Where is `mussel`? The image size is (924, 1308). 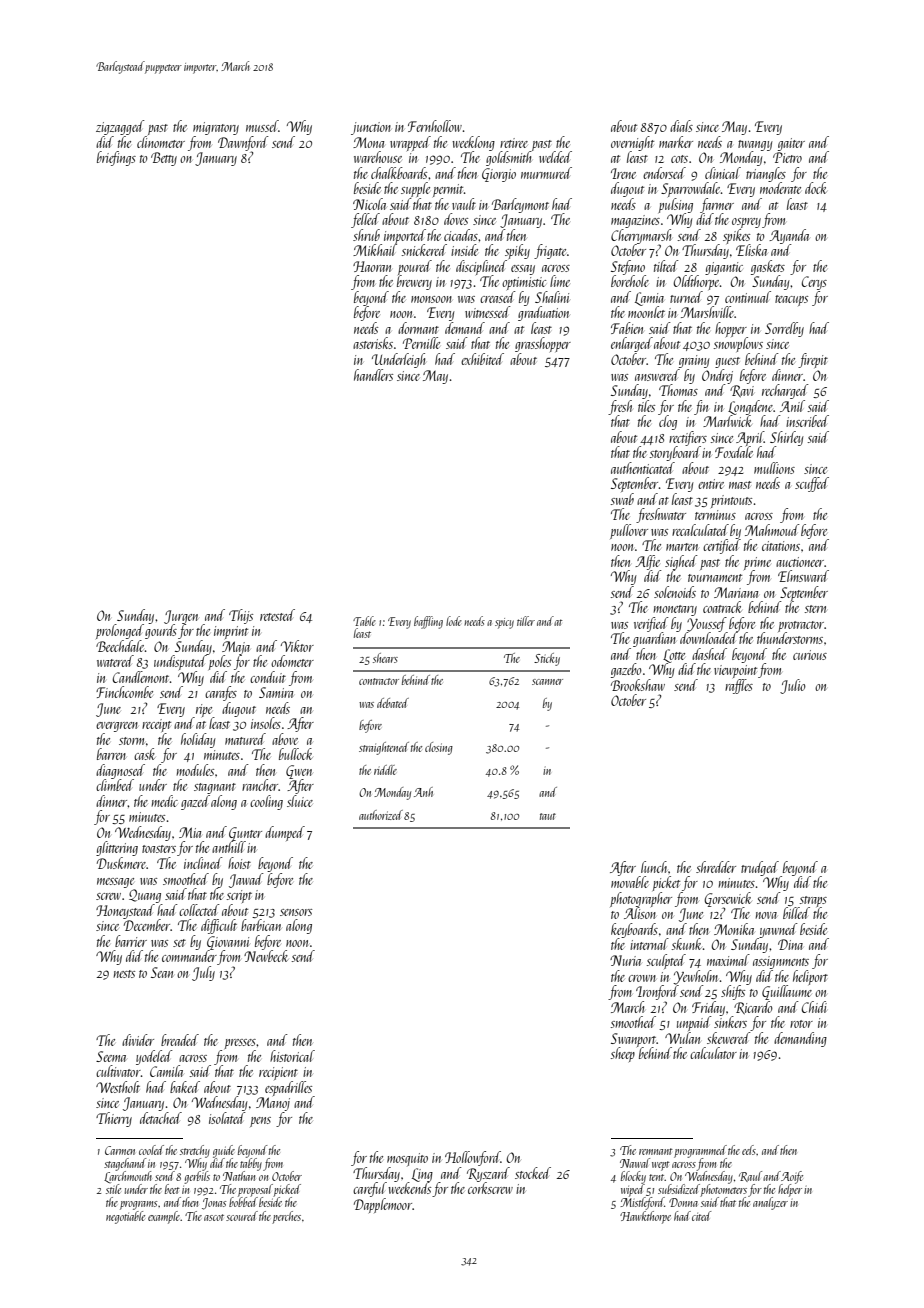 mussel is located at coordinates (262, 126).
